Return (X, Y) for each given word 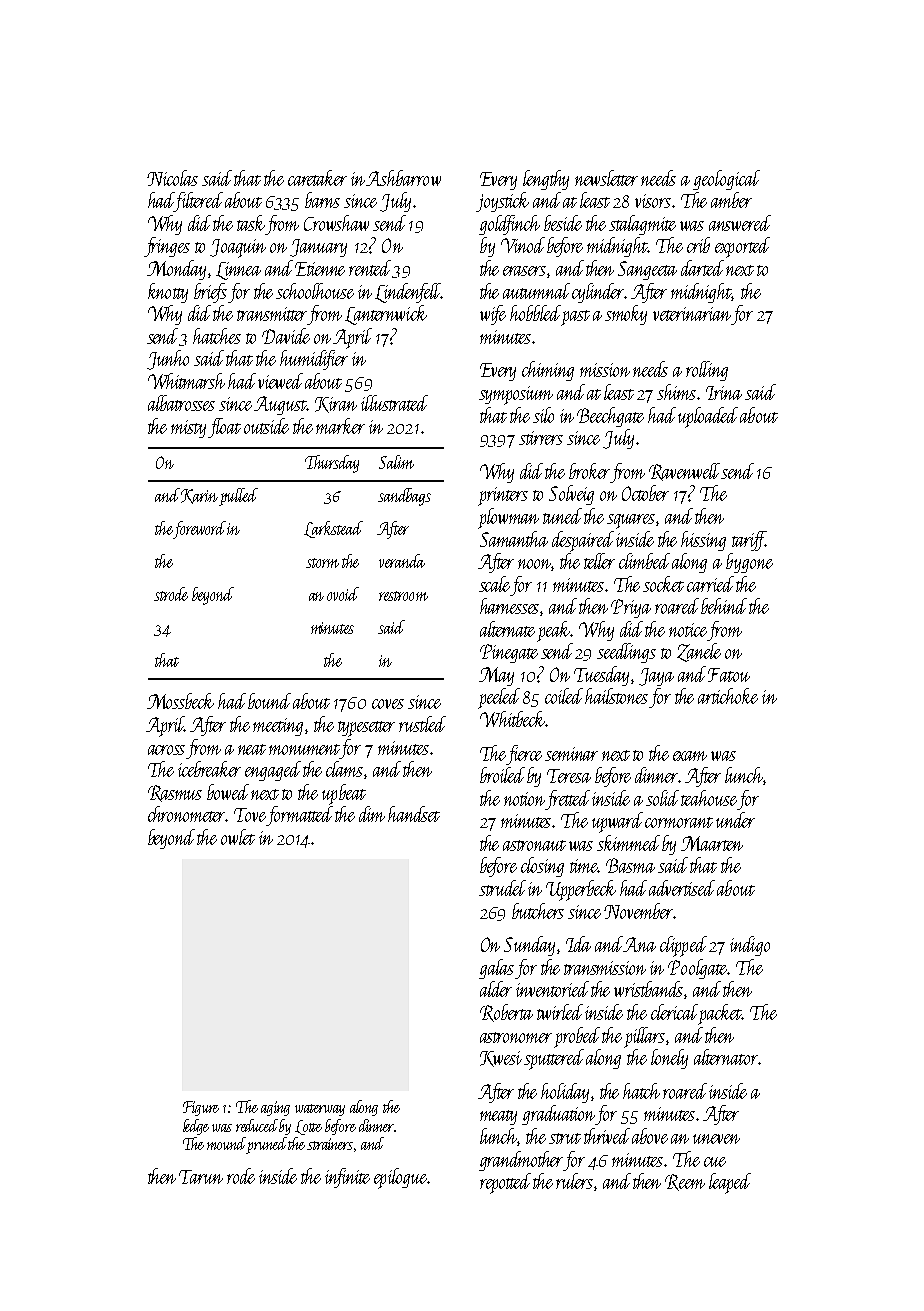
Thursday (332, 464)
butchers (538, 911)
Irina (724, 393)
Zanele (699, 652)
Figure (201, 1108)
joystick (502, 202)
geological (726, 180)
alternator (726, 1057)
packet (720, 1014)
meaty (498, 1117)
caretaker (317, 178)
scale (494, 584)
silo (543, 415)
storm (322, 563)
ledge (196, 1127)
